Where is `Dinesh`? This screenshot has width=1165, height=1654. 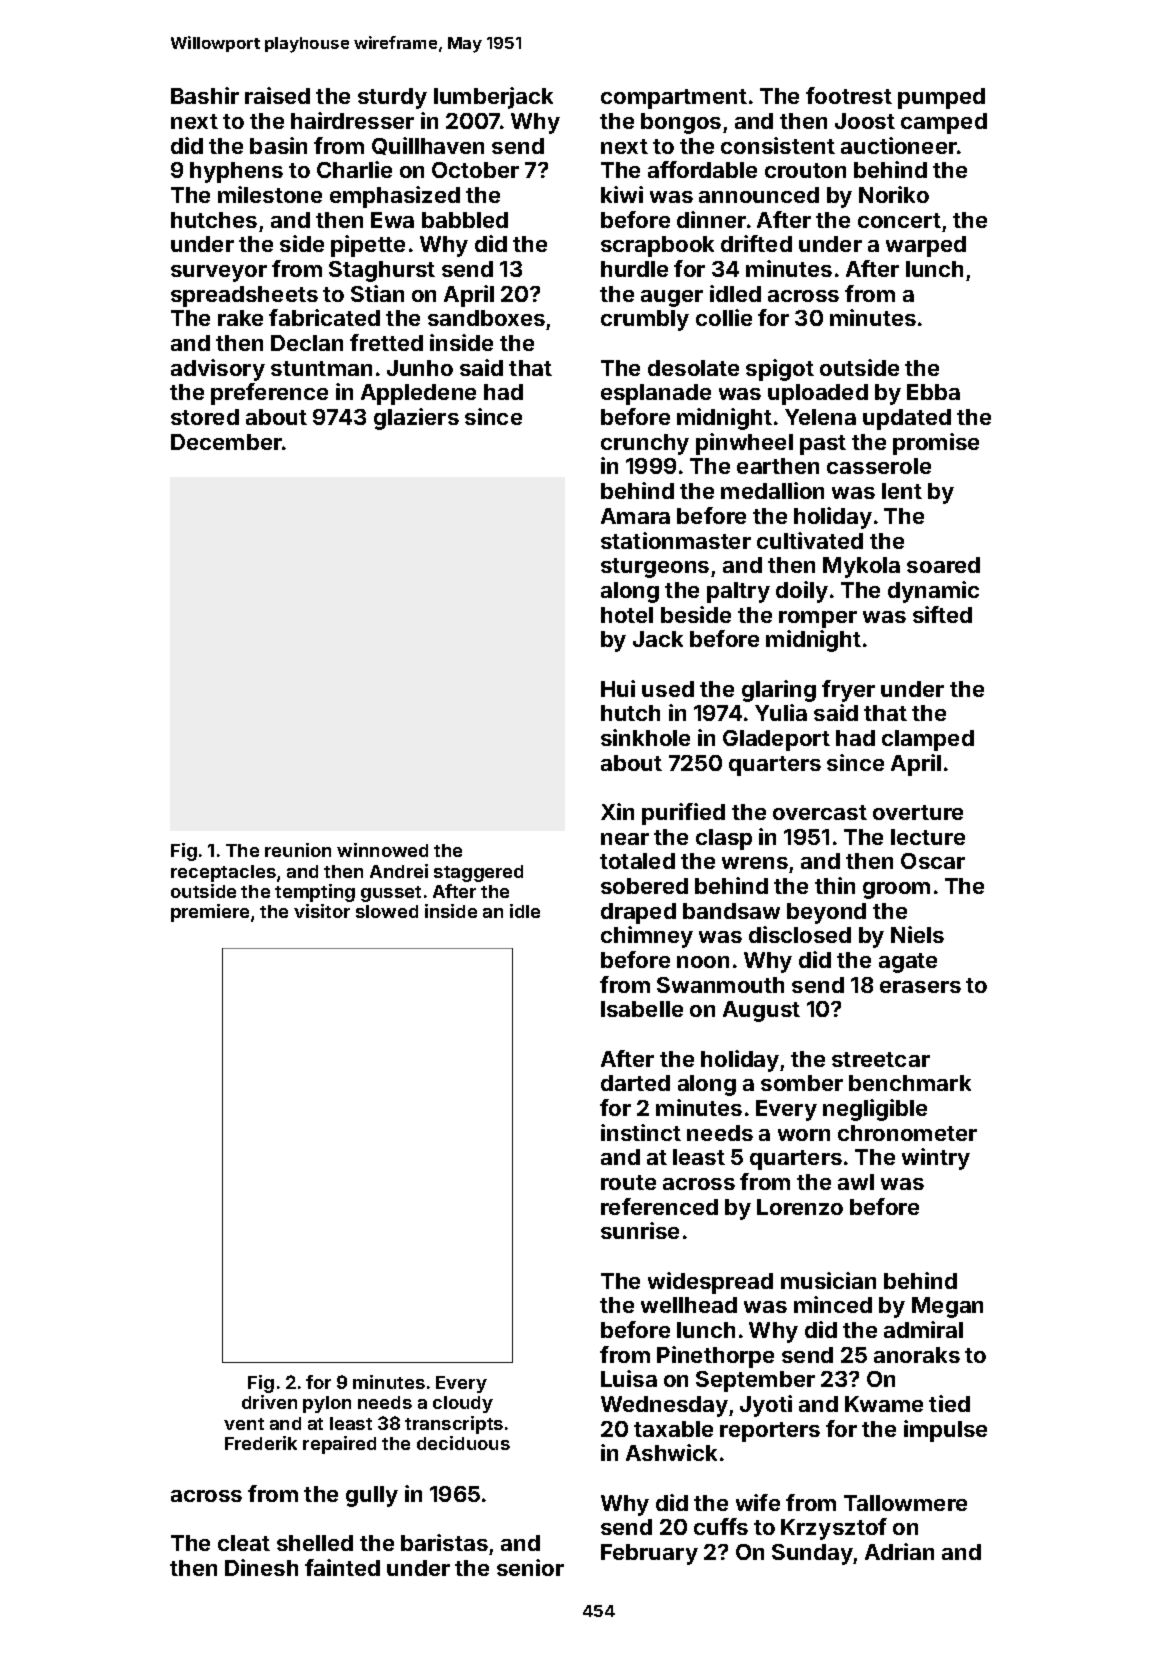 Dinesh is located at coordinates (261, 1567).
